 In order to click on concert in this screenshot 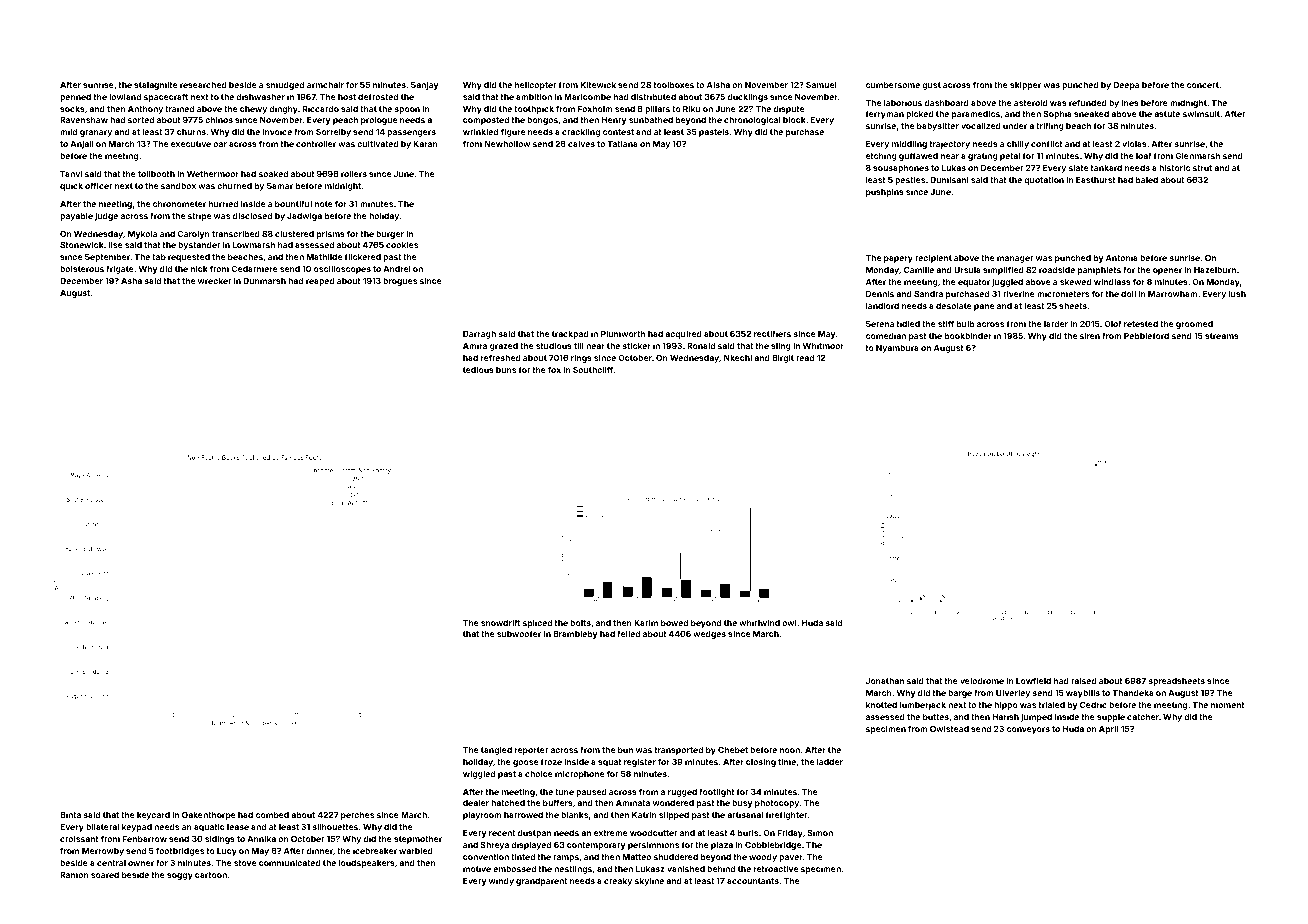, I will do `click(1203, 85)`.
